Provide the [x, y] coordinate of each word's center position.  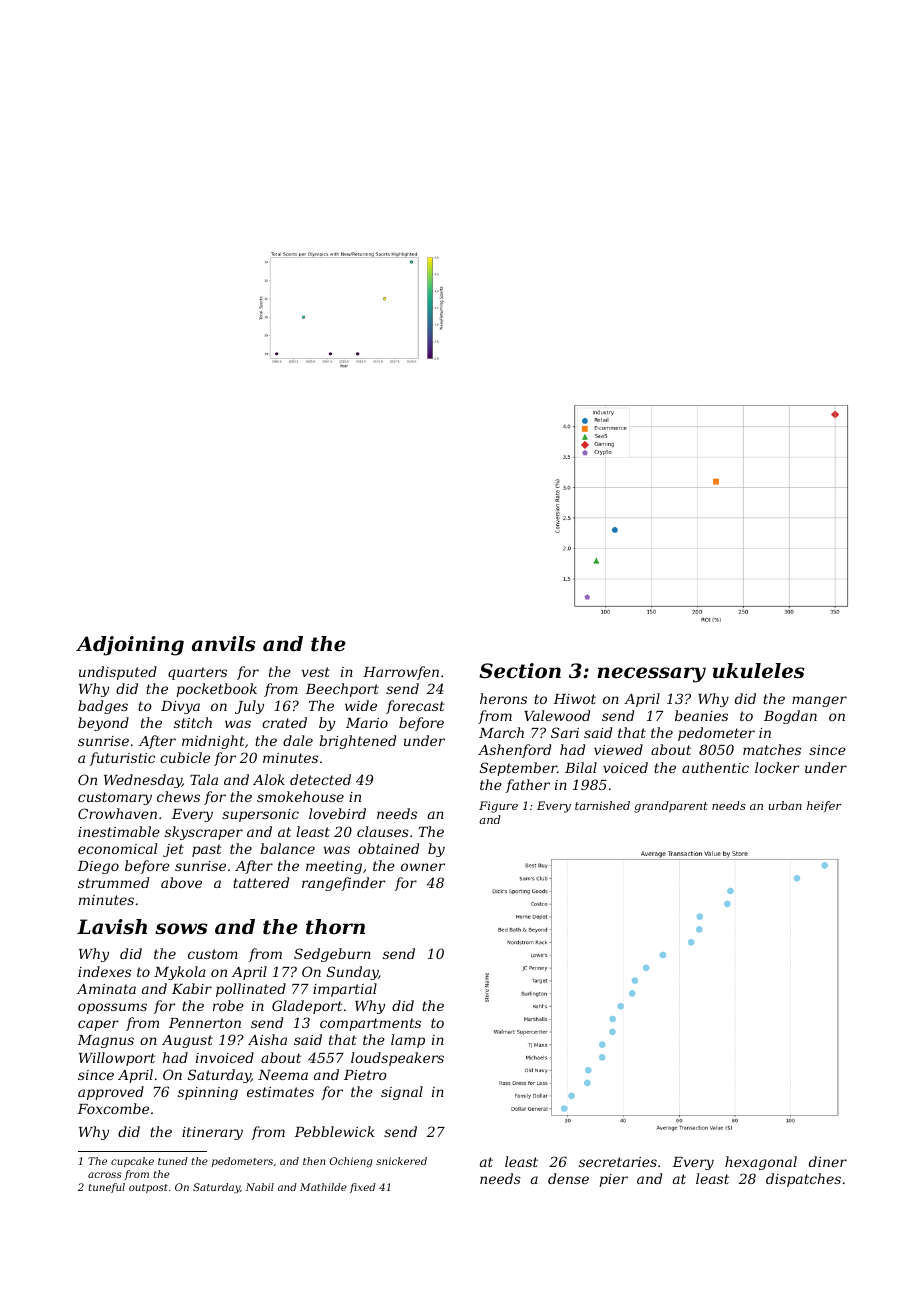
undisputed [118, 673]
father [528, 786]
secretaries [618, 1162]
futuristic [122, 759]
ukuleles [759, 671]
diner [828, 1161]
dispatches [803, 1180]
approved [111, 1093]
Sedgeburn [332, 955]
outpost [148, 1188]
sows [181, 929]
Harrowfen [401, 673]
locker [777, 767]
